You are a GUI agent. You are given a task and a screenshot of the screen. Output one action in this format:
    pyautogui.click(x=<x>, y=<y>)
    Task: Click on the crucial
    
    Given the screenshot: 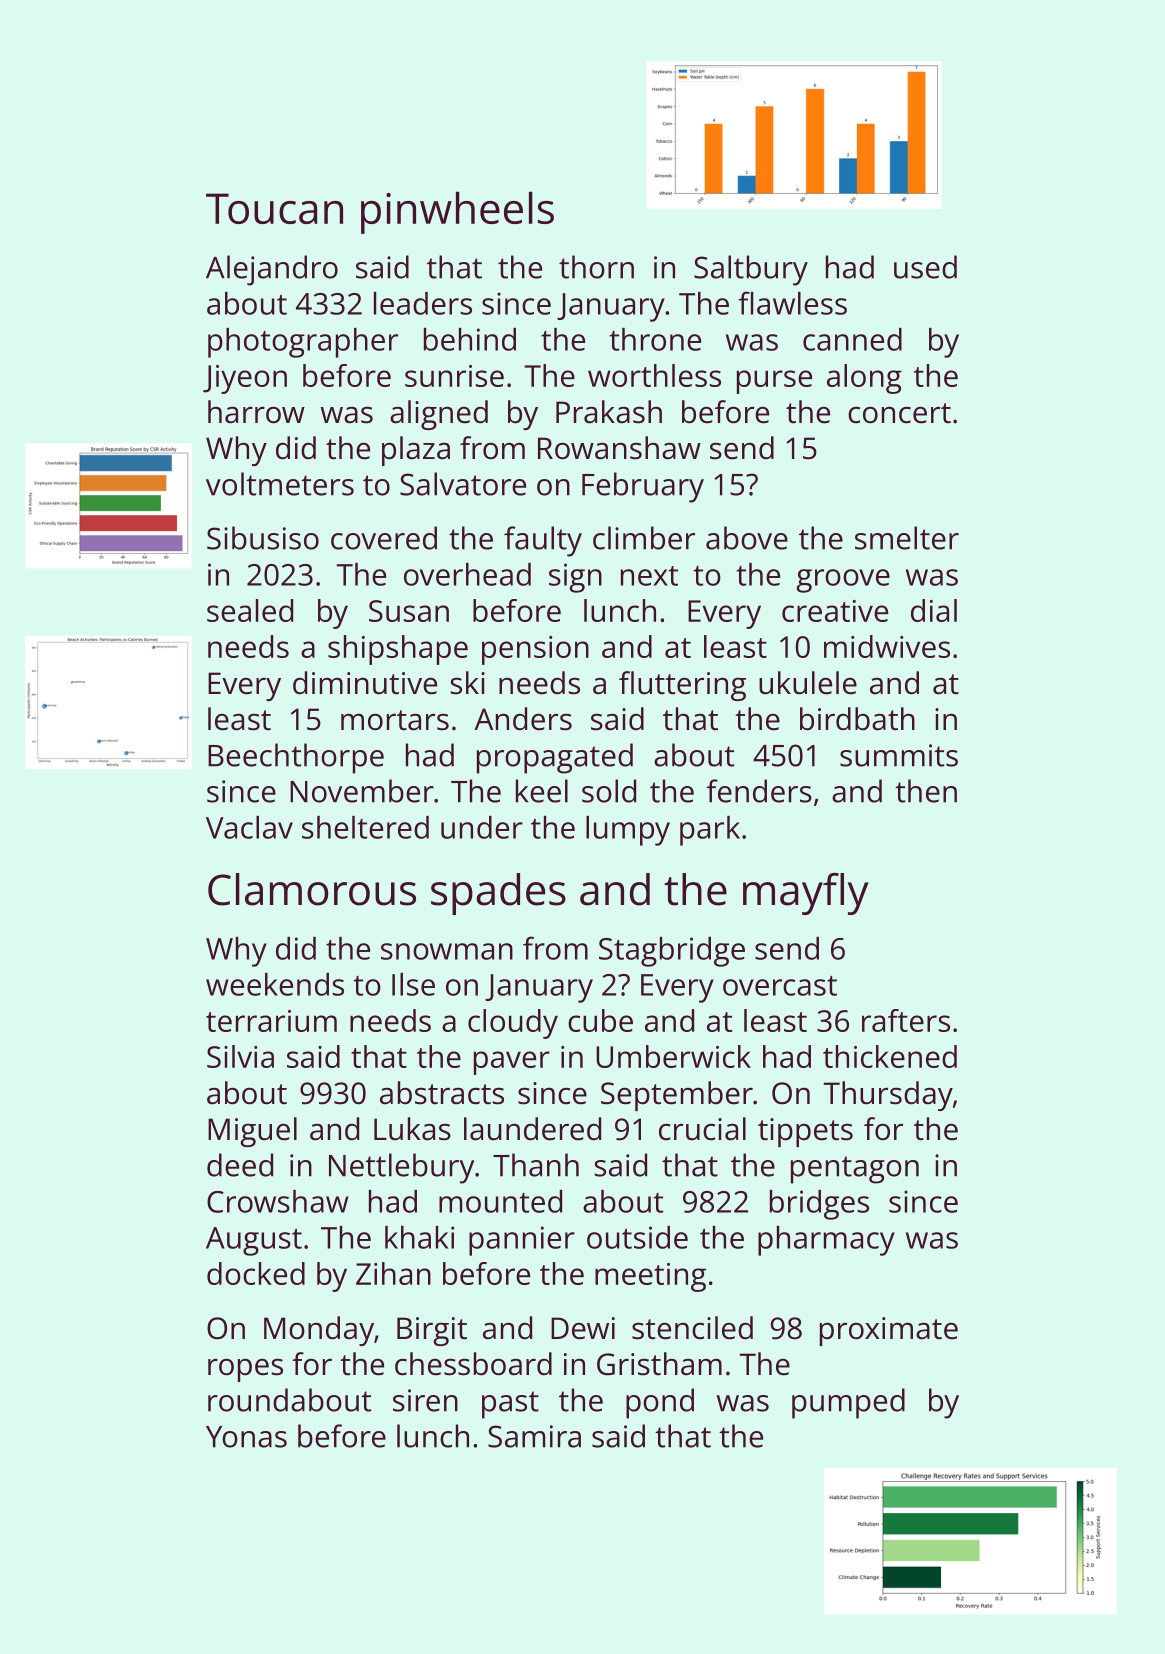 What is the action you would take?
    pyautogui.click(x=702, y=1129)
